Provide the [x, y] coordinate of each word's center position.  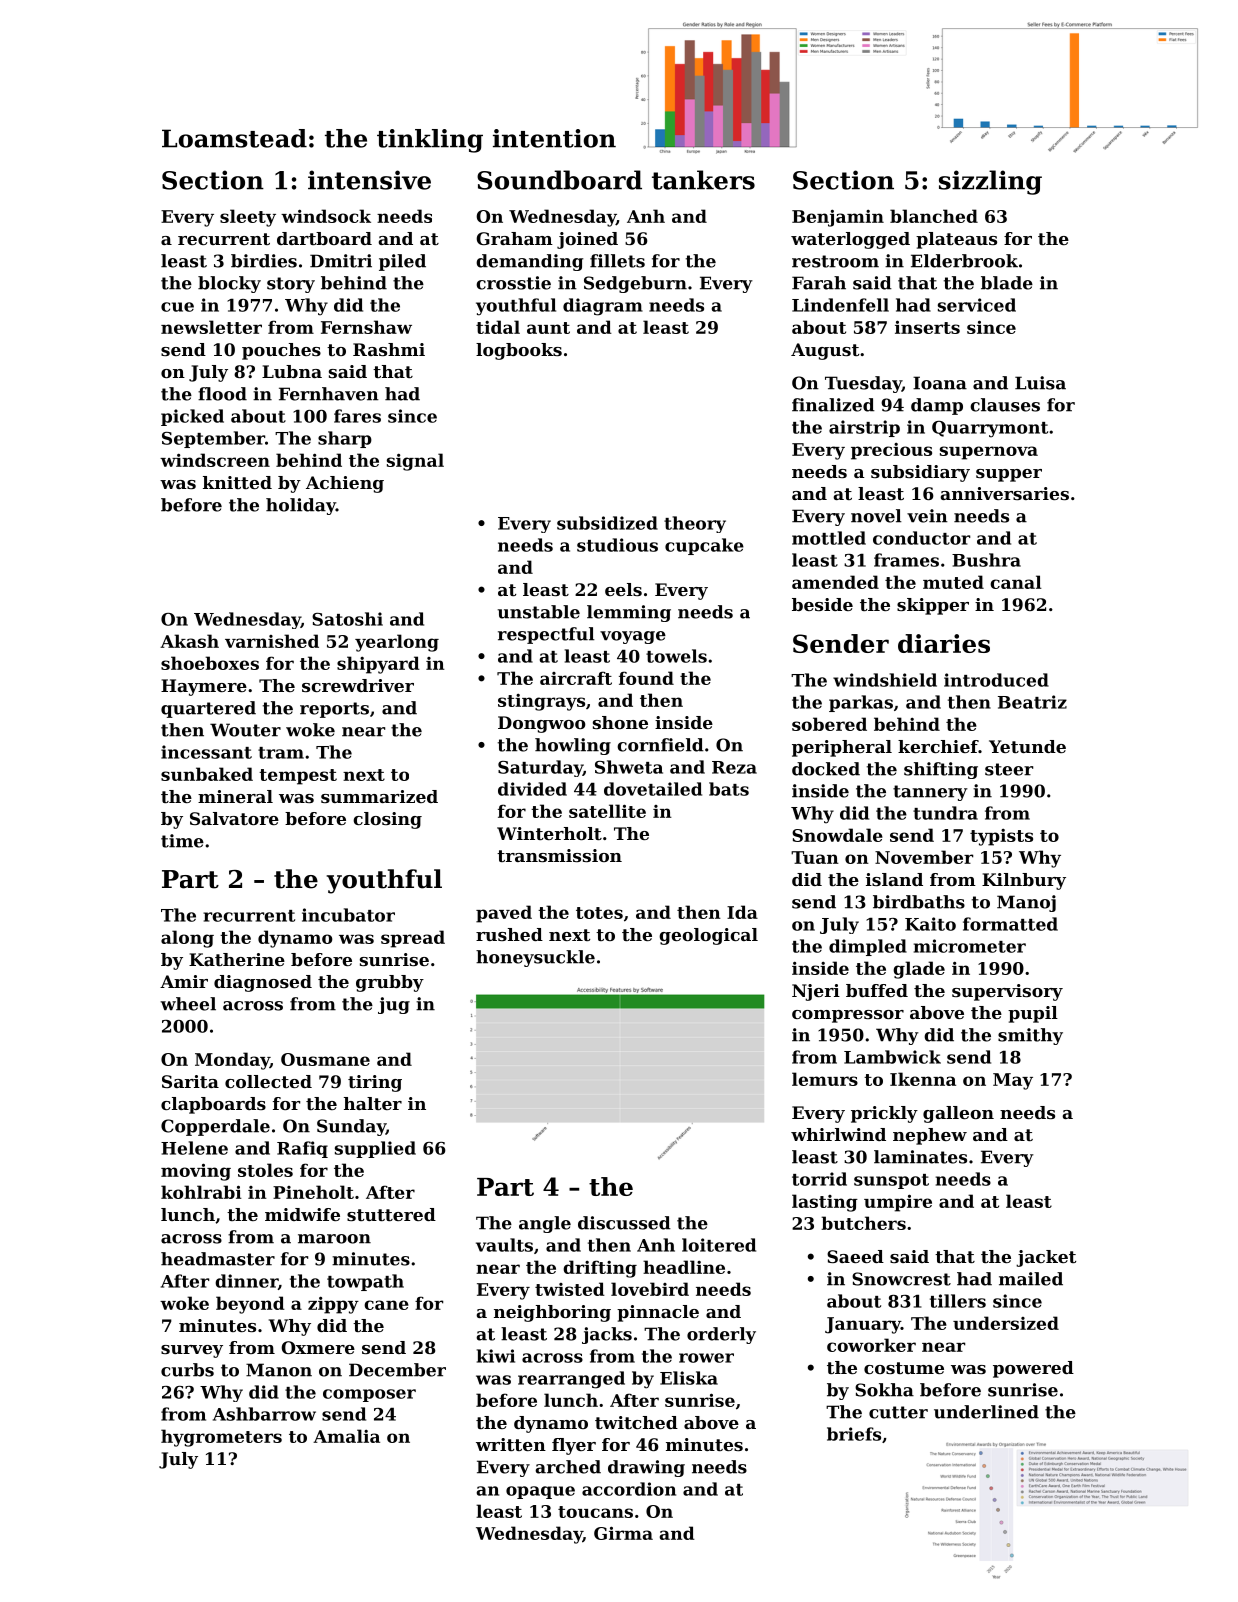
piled [402, 262]
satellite [607, 811]
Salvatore [234, 818]
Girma [623, 1533]
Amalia [346, 1436]
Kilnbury [1024, 881]
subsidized [607, 523]
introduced [996, 680]
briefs [854, 1434]
